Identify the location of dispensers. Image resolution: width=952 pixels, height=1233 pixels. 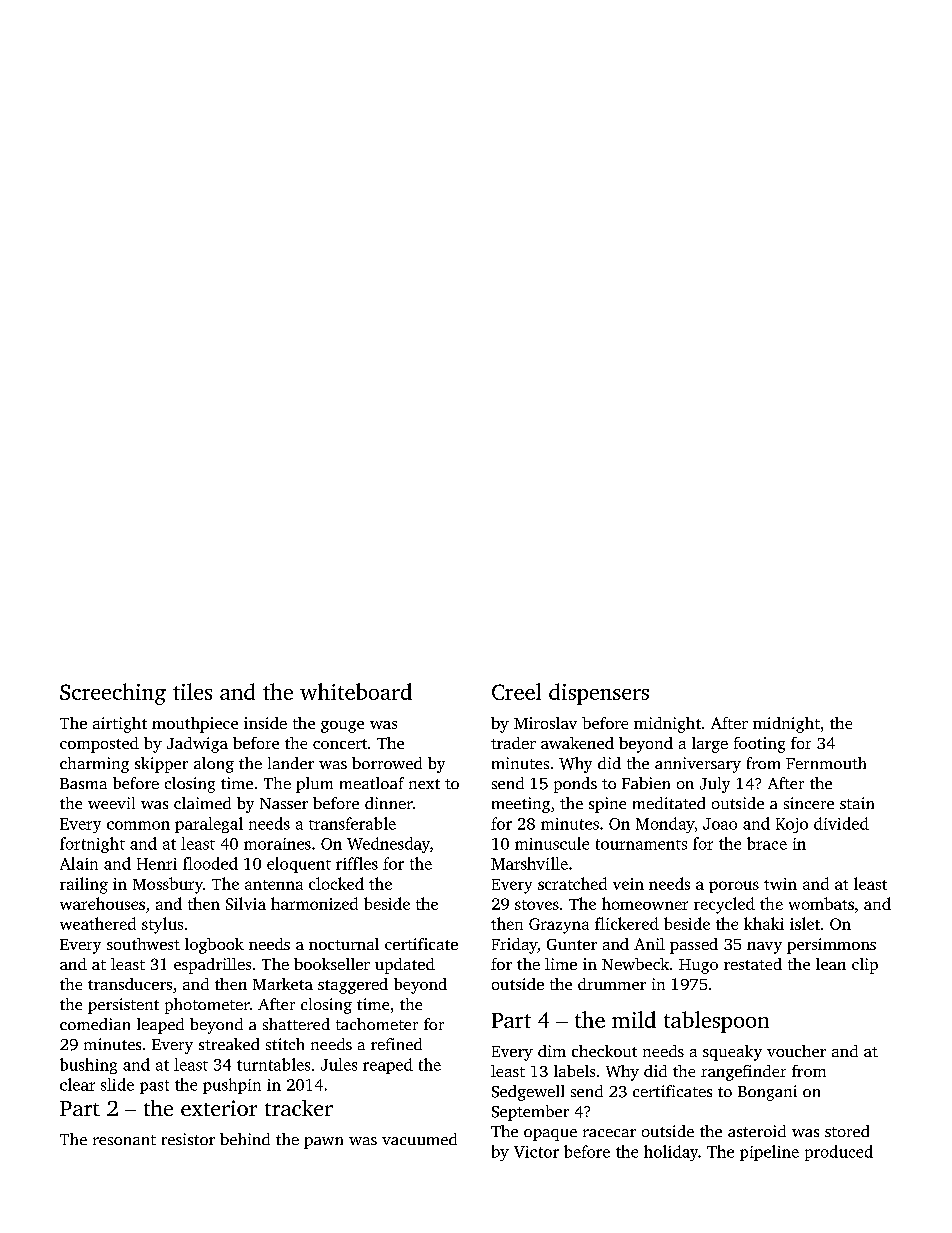
(599, 694).
